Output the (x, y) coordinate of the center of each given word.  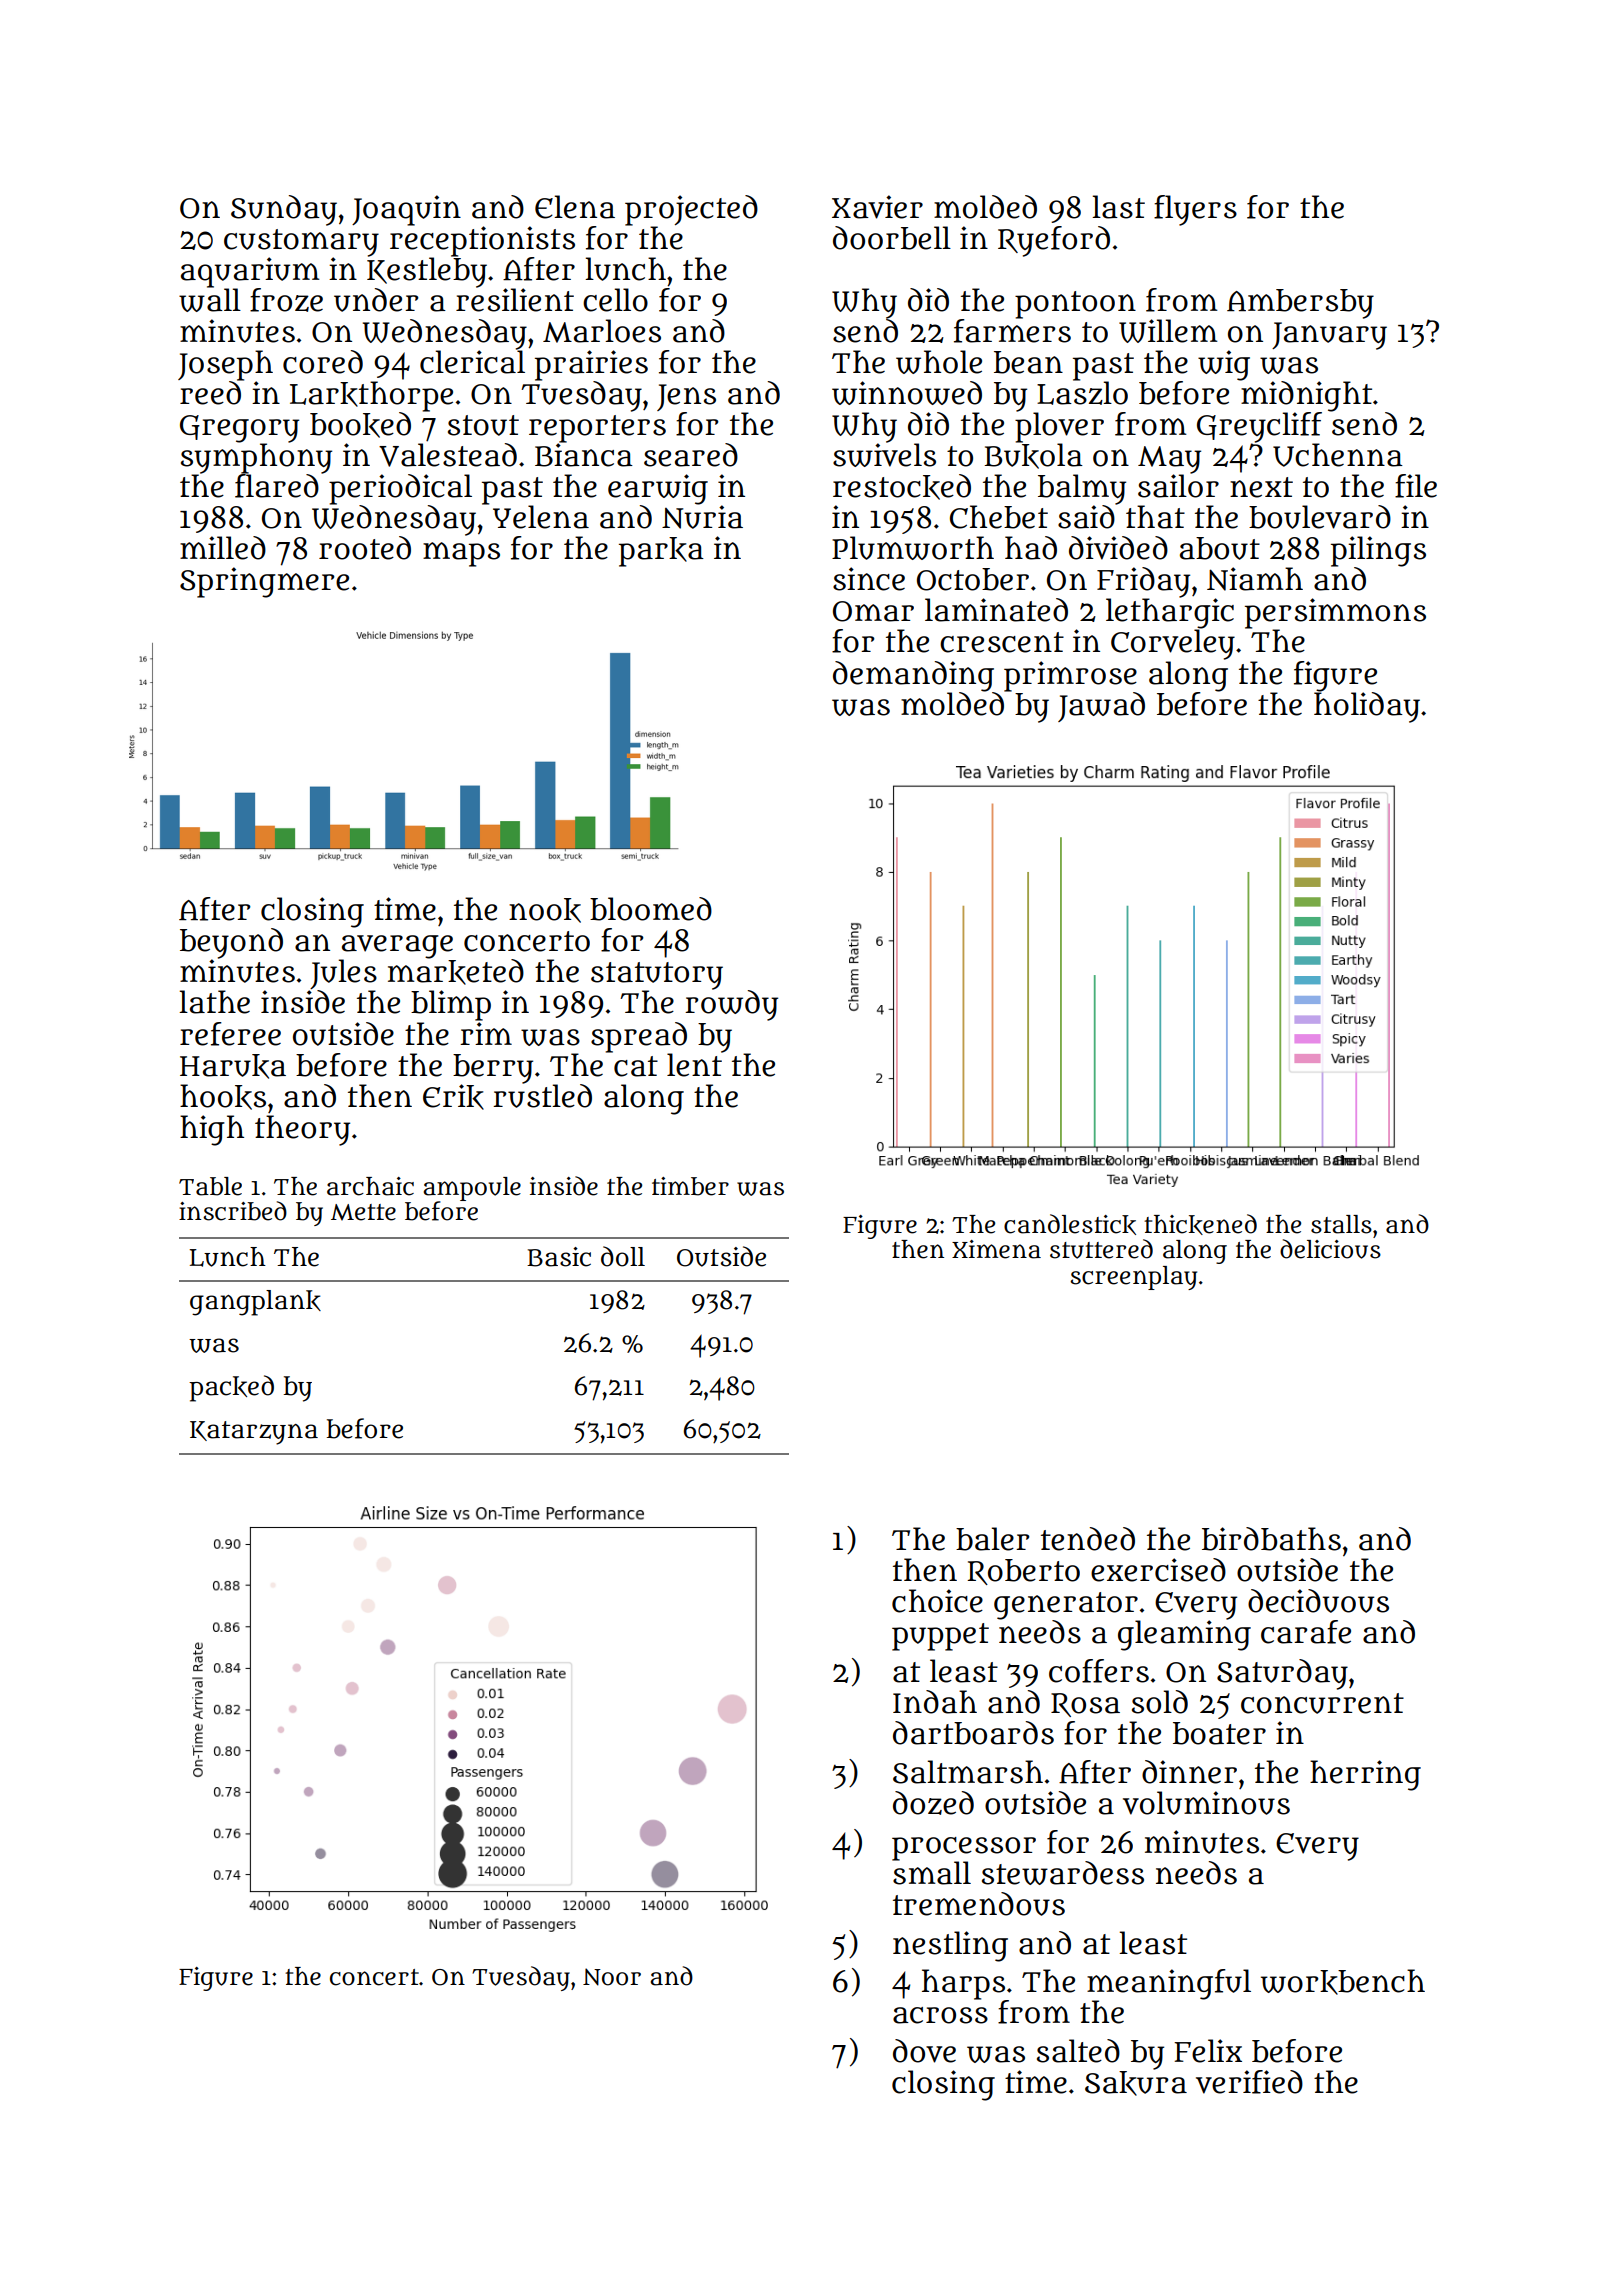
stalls (1341, 1224)
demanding (913, 676)
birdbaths (1271, 1539)
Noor (612, 1977)
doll (623, 1256)
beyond (231, 943)
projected (691, 210)
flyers (1195, 210)
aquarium (250, 272)
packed (231, 1388)
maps (461, 554)
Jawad (1101, 707)
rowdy (731, 1005)
